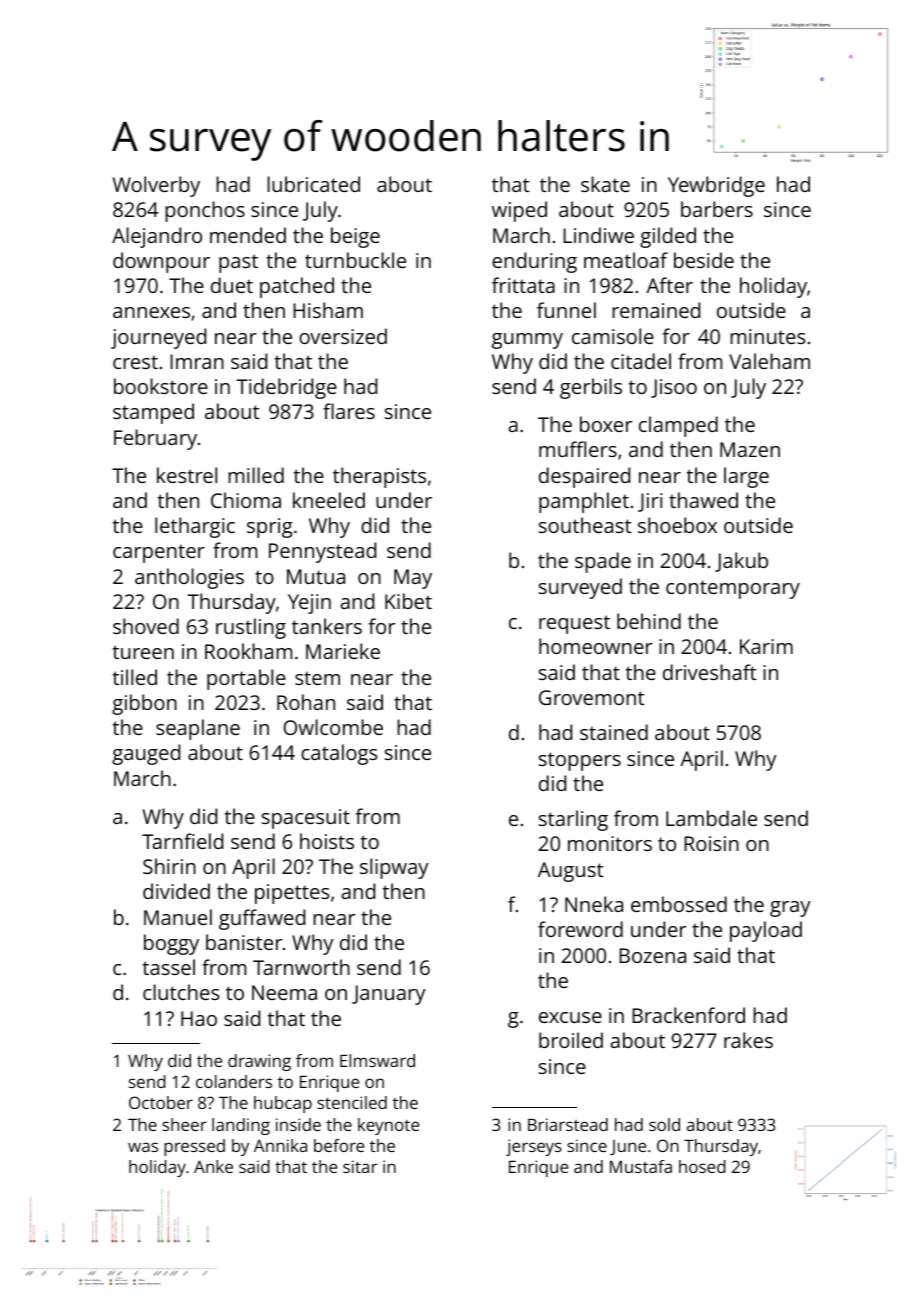  I want to click on gray, so click(790, 909).
